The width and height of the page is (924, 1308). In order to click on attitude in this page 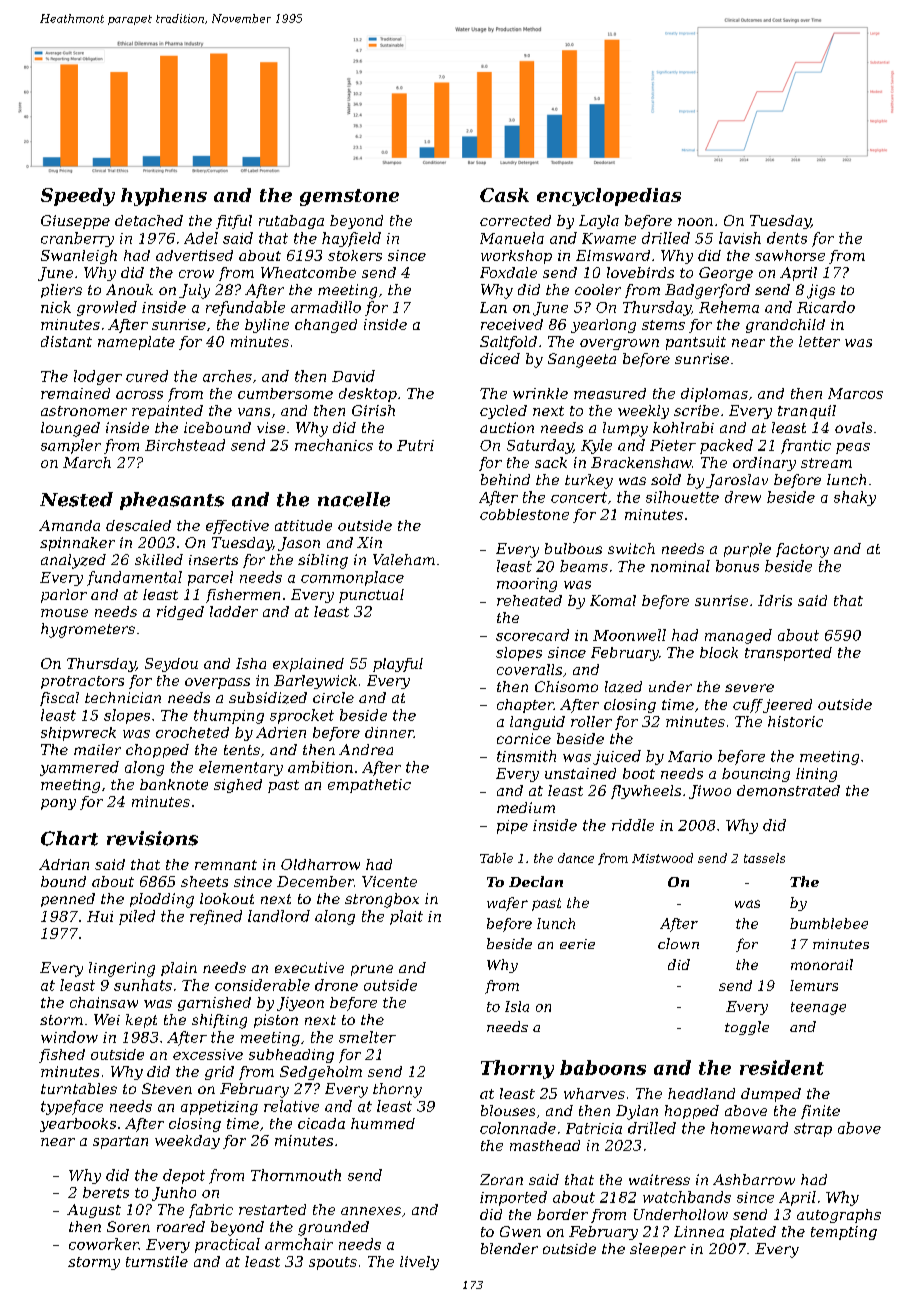, I will do `click(303, 525)`.
